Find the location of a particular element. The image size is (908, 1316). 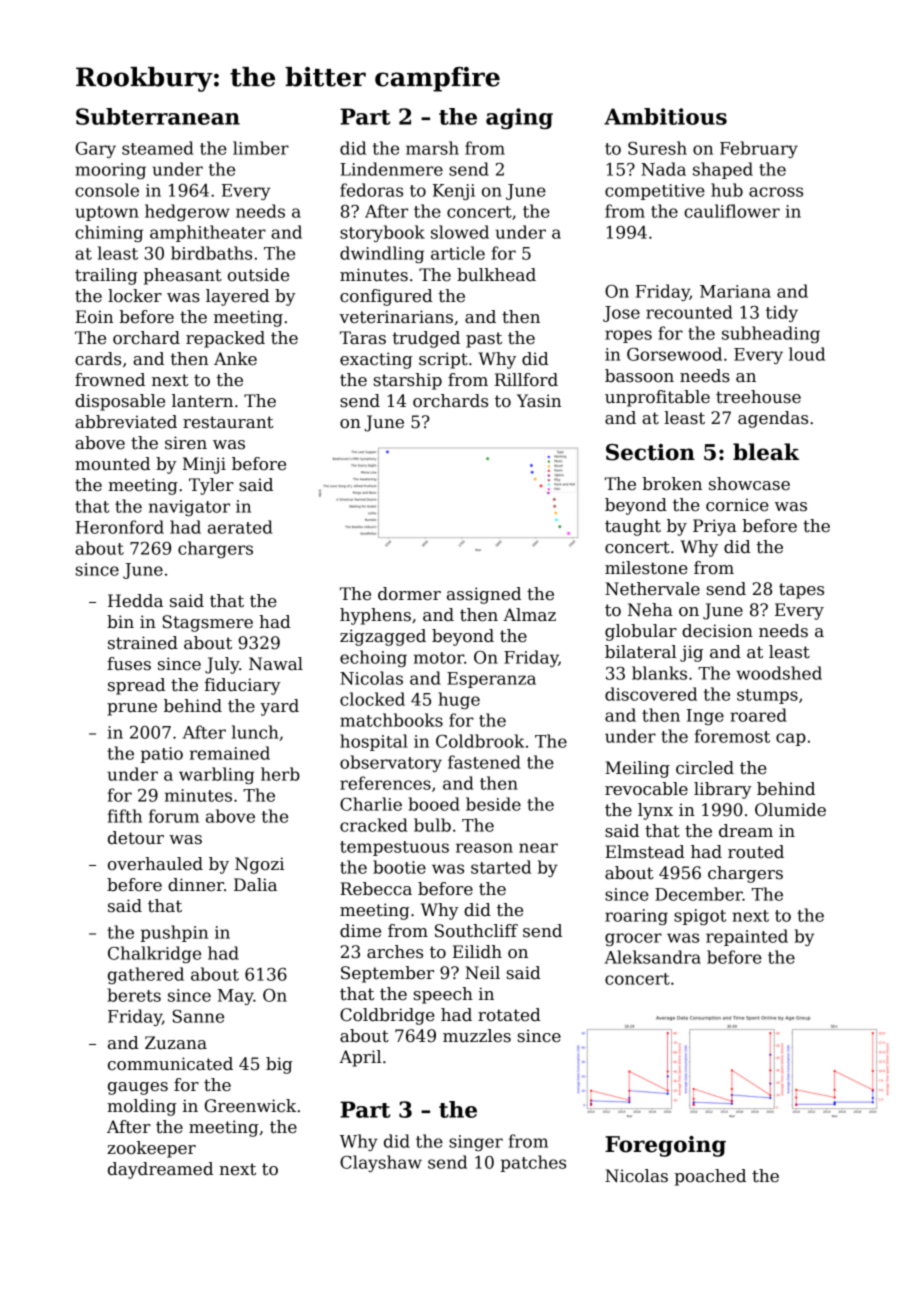

big is located at coordinates (279, 1065).
